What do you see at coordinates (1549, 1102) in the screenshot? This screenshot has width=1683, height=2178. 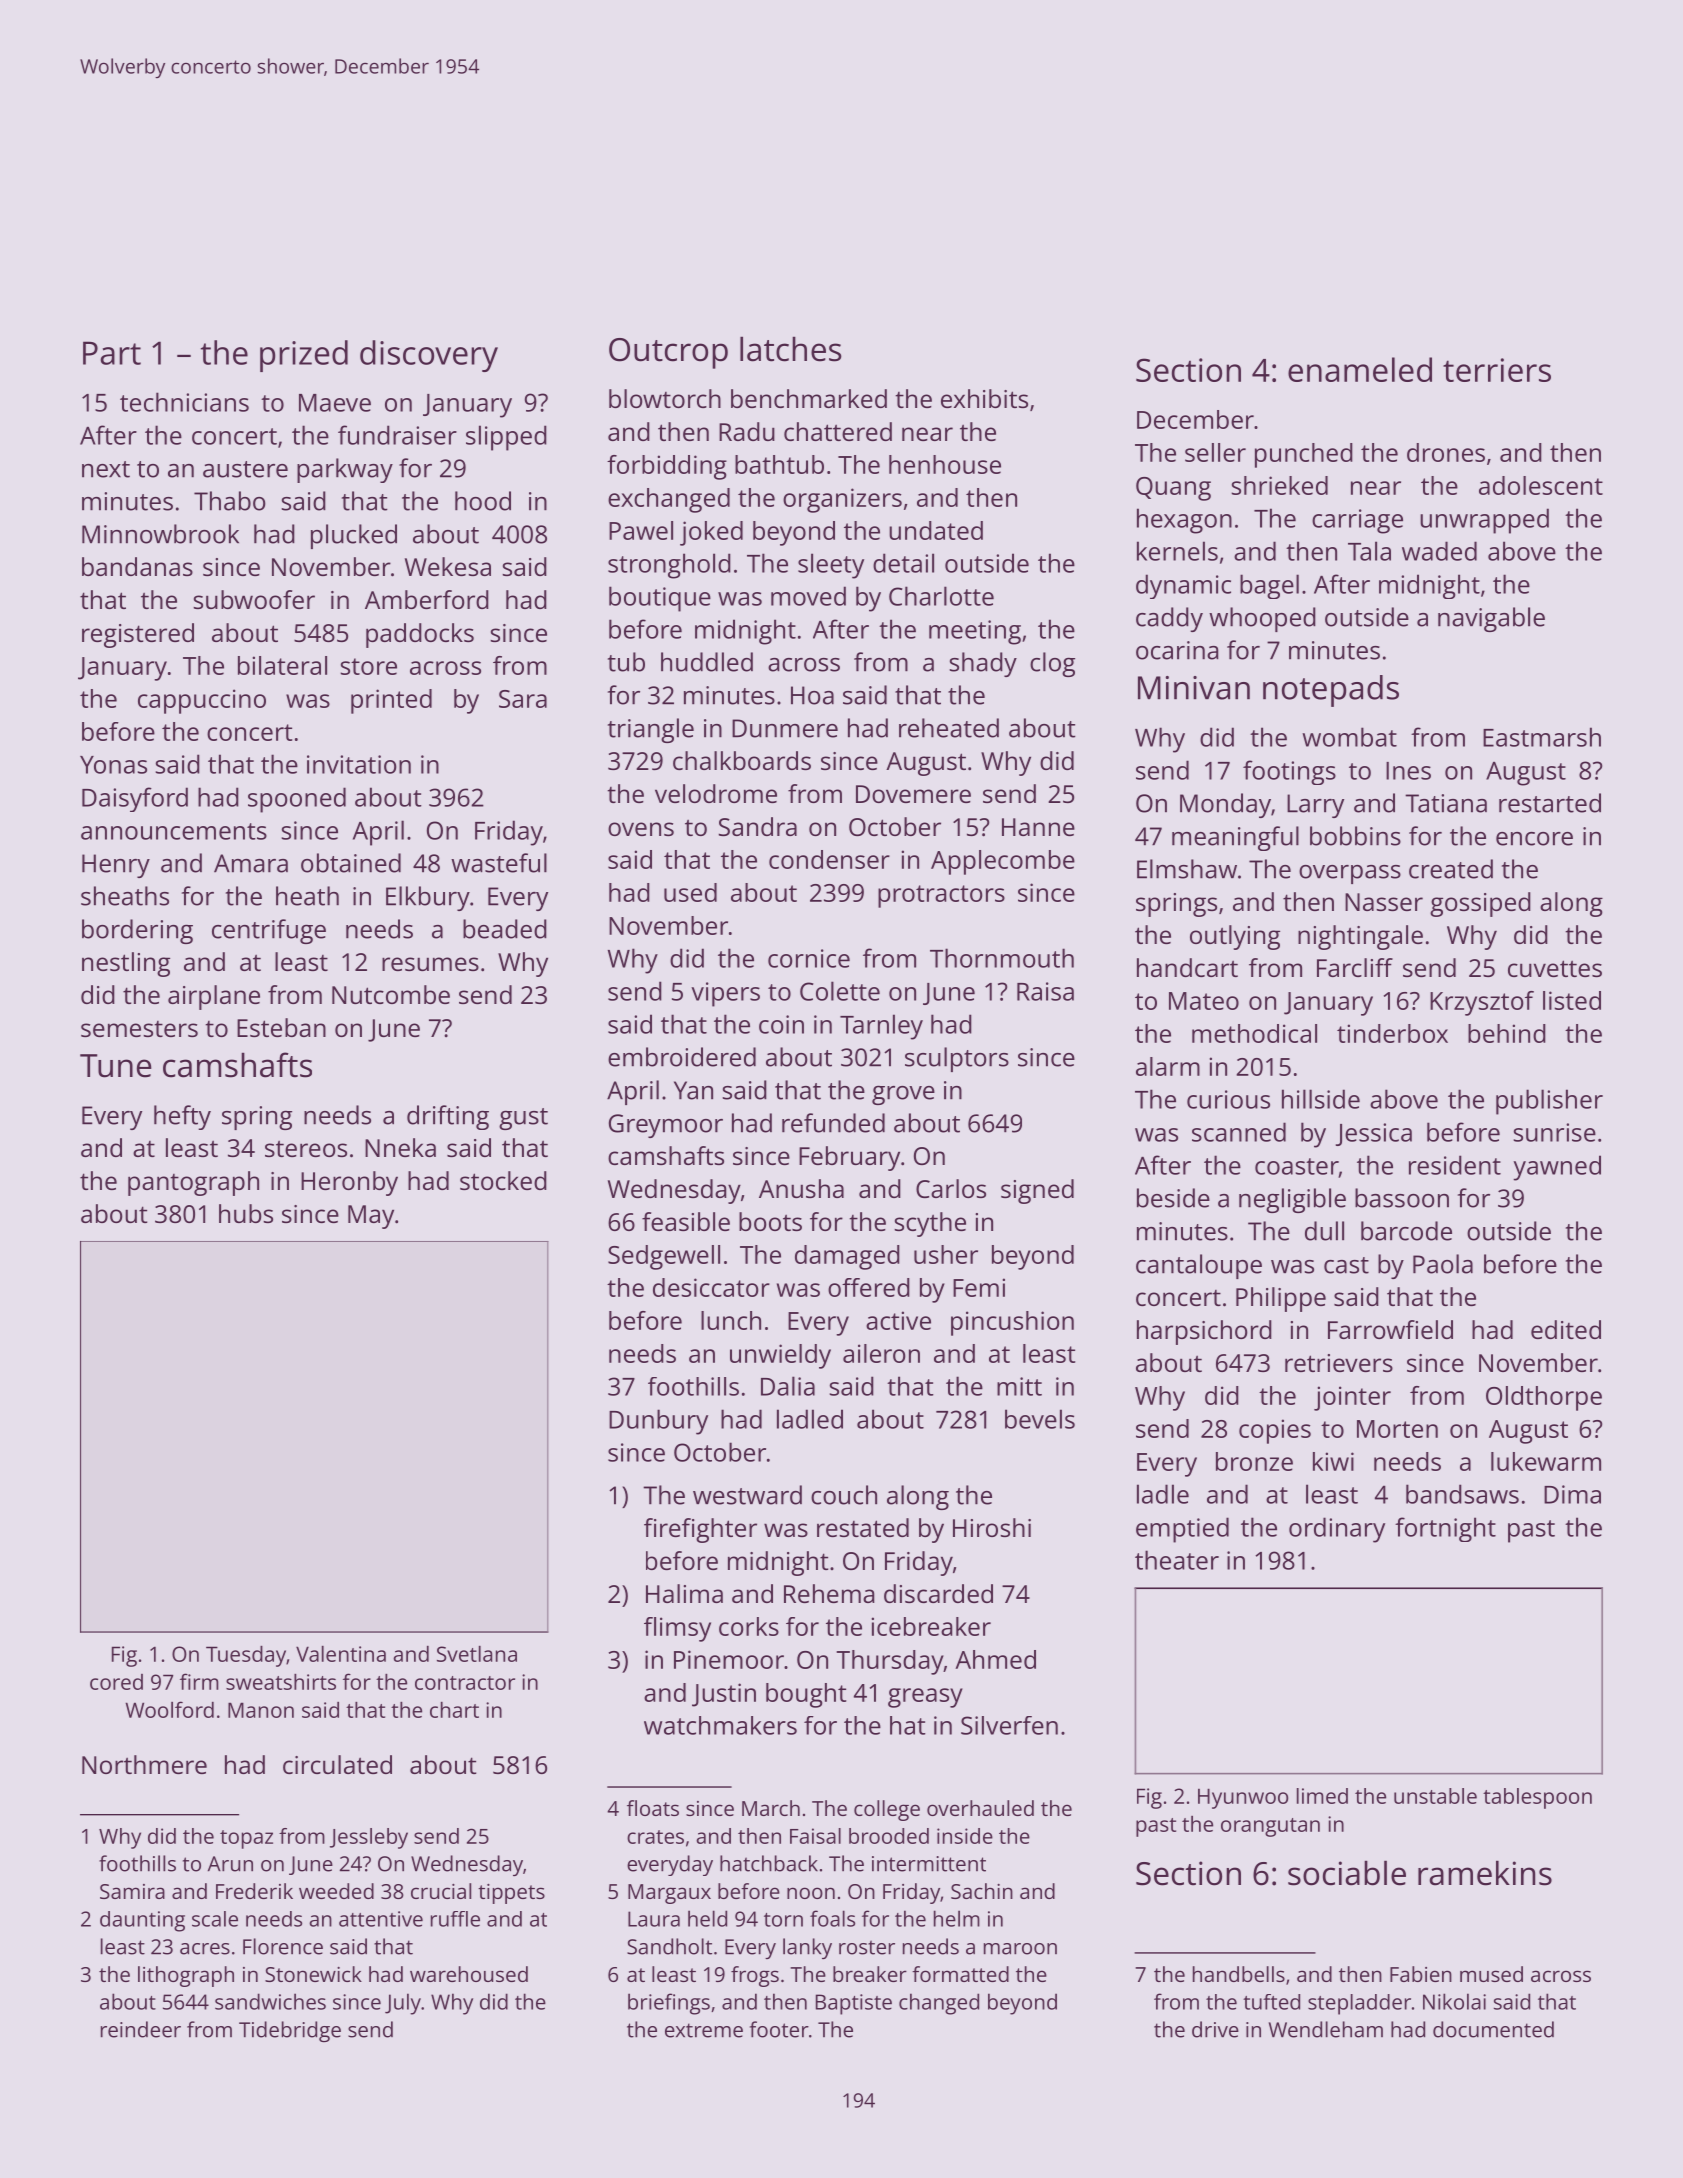 I see `publisher` at bounding box center [1549, 1102].
